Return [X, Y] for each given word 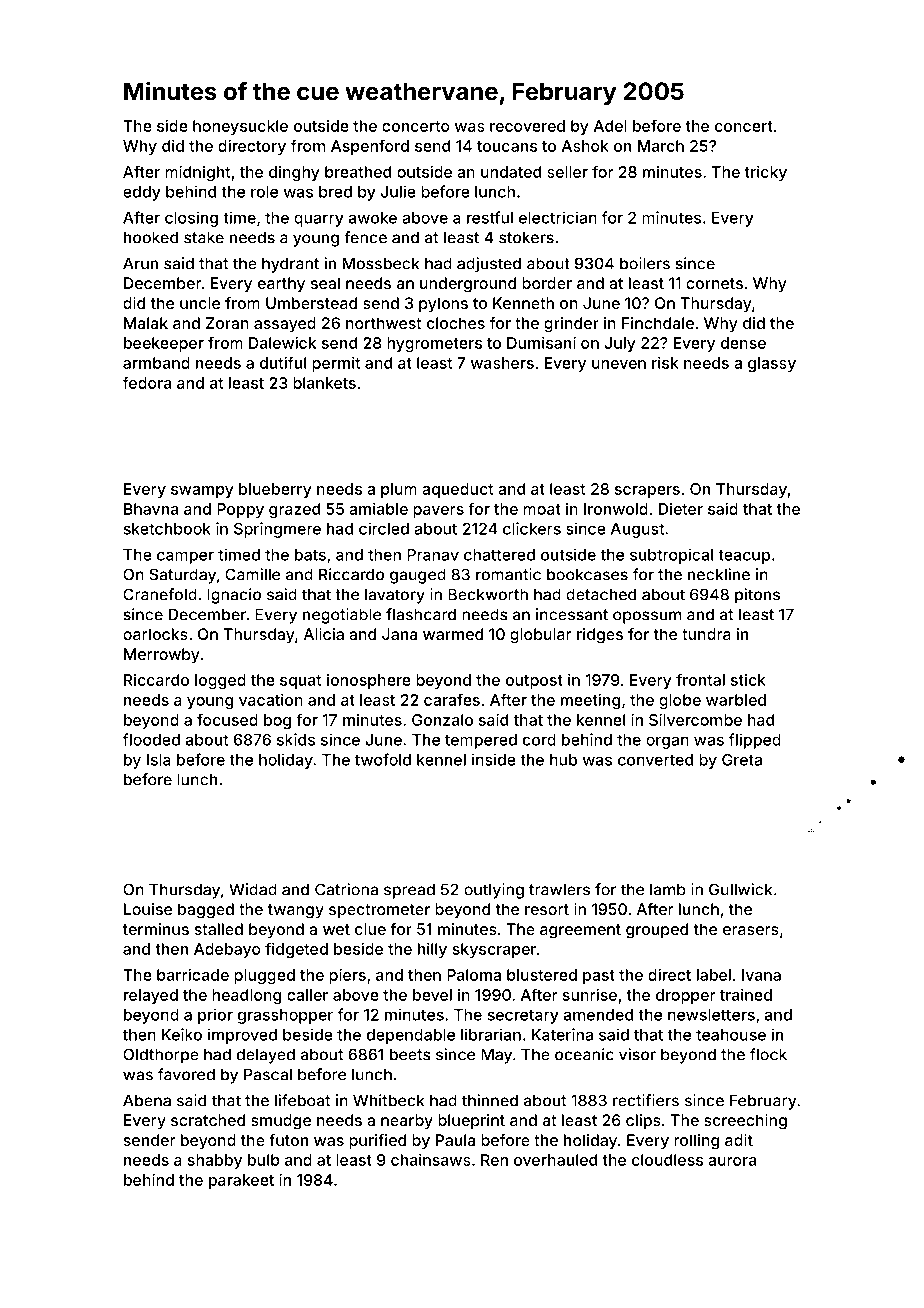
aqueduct [457, 490]
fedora [147, 382]
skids [296, 739]
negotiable [342, 616]
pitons [757, 596]
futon [288, 1140]
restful [490, 217]
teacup [744, 556]
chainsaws [431, 1160]
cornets [714, 283]
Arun [140, 263]
